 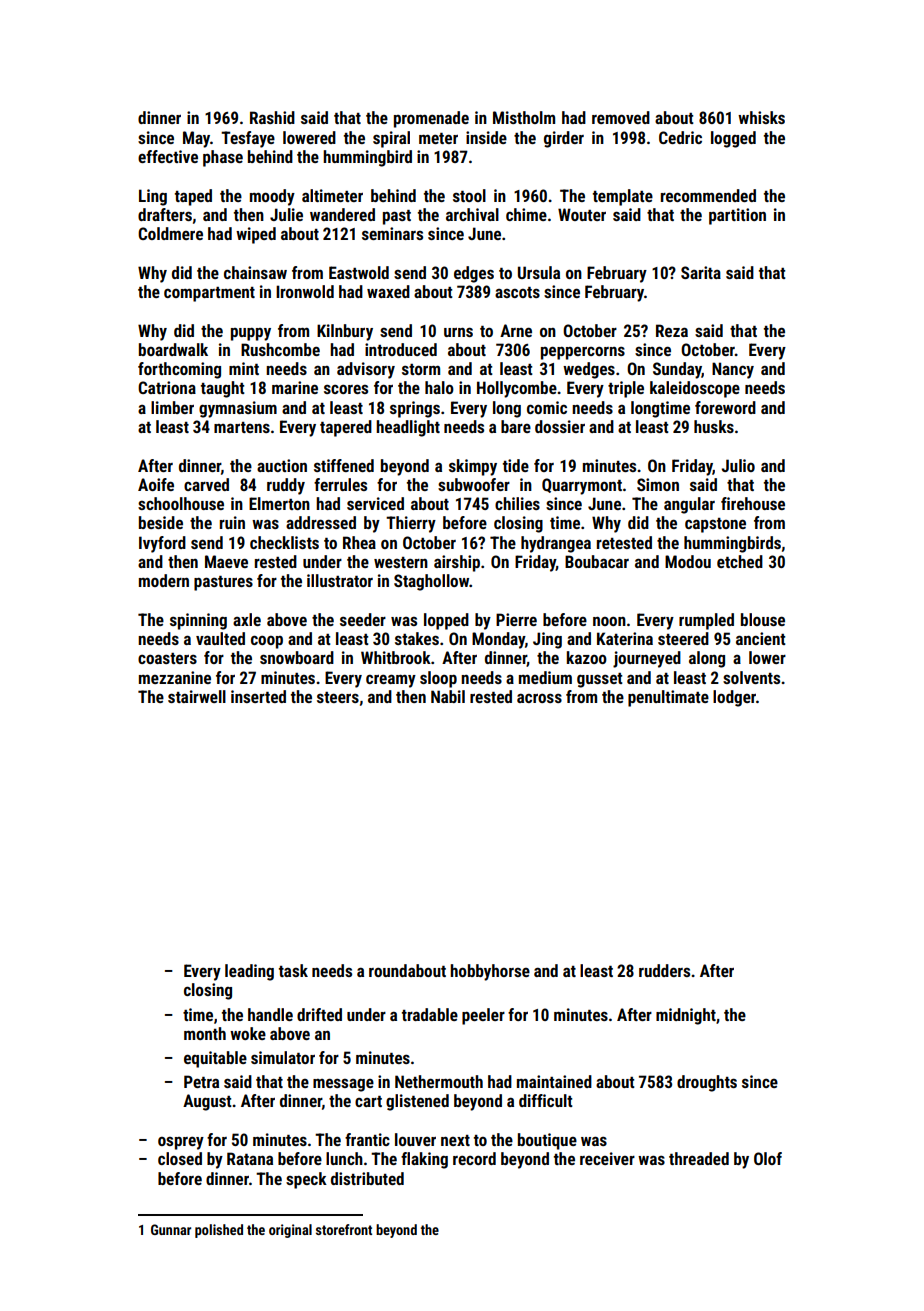 I want to click on Ratana, so click(x=250, y=1158).
